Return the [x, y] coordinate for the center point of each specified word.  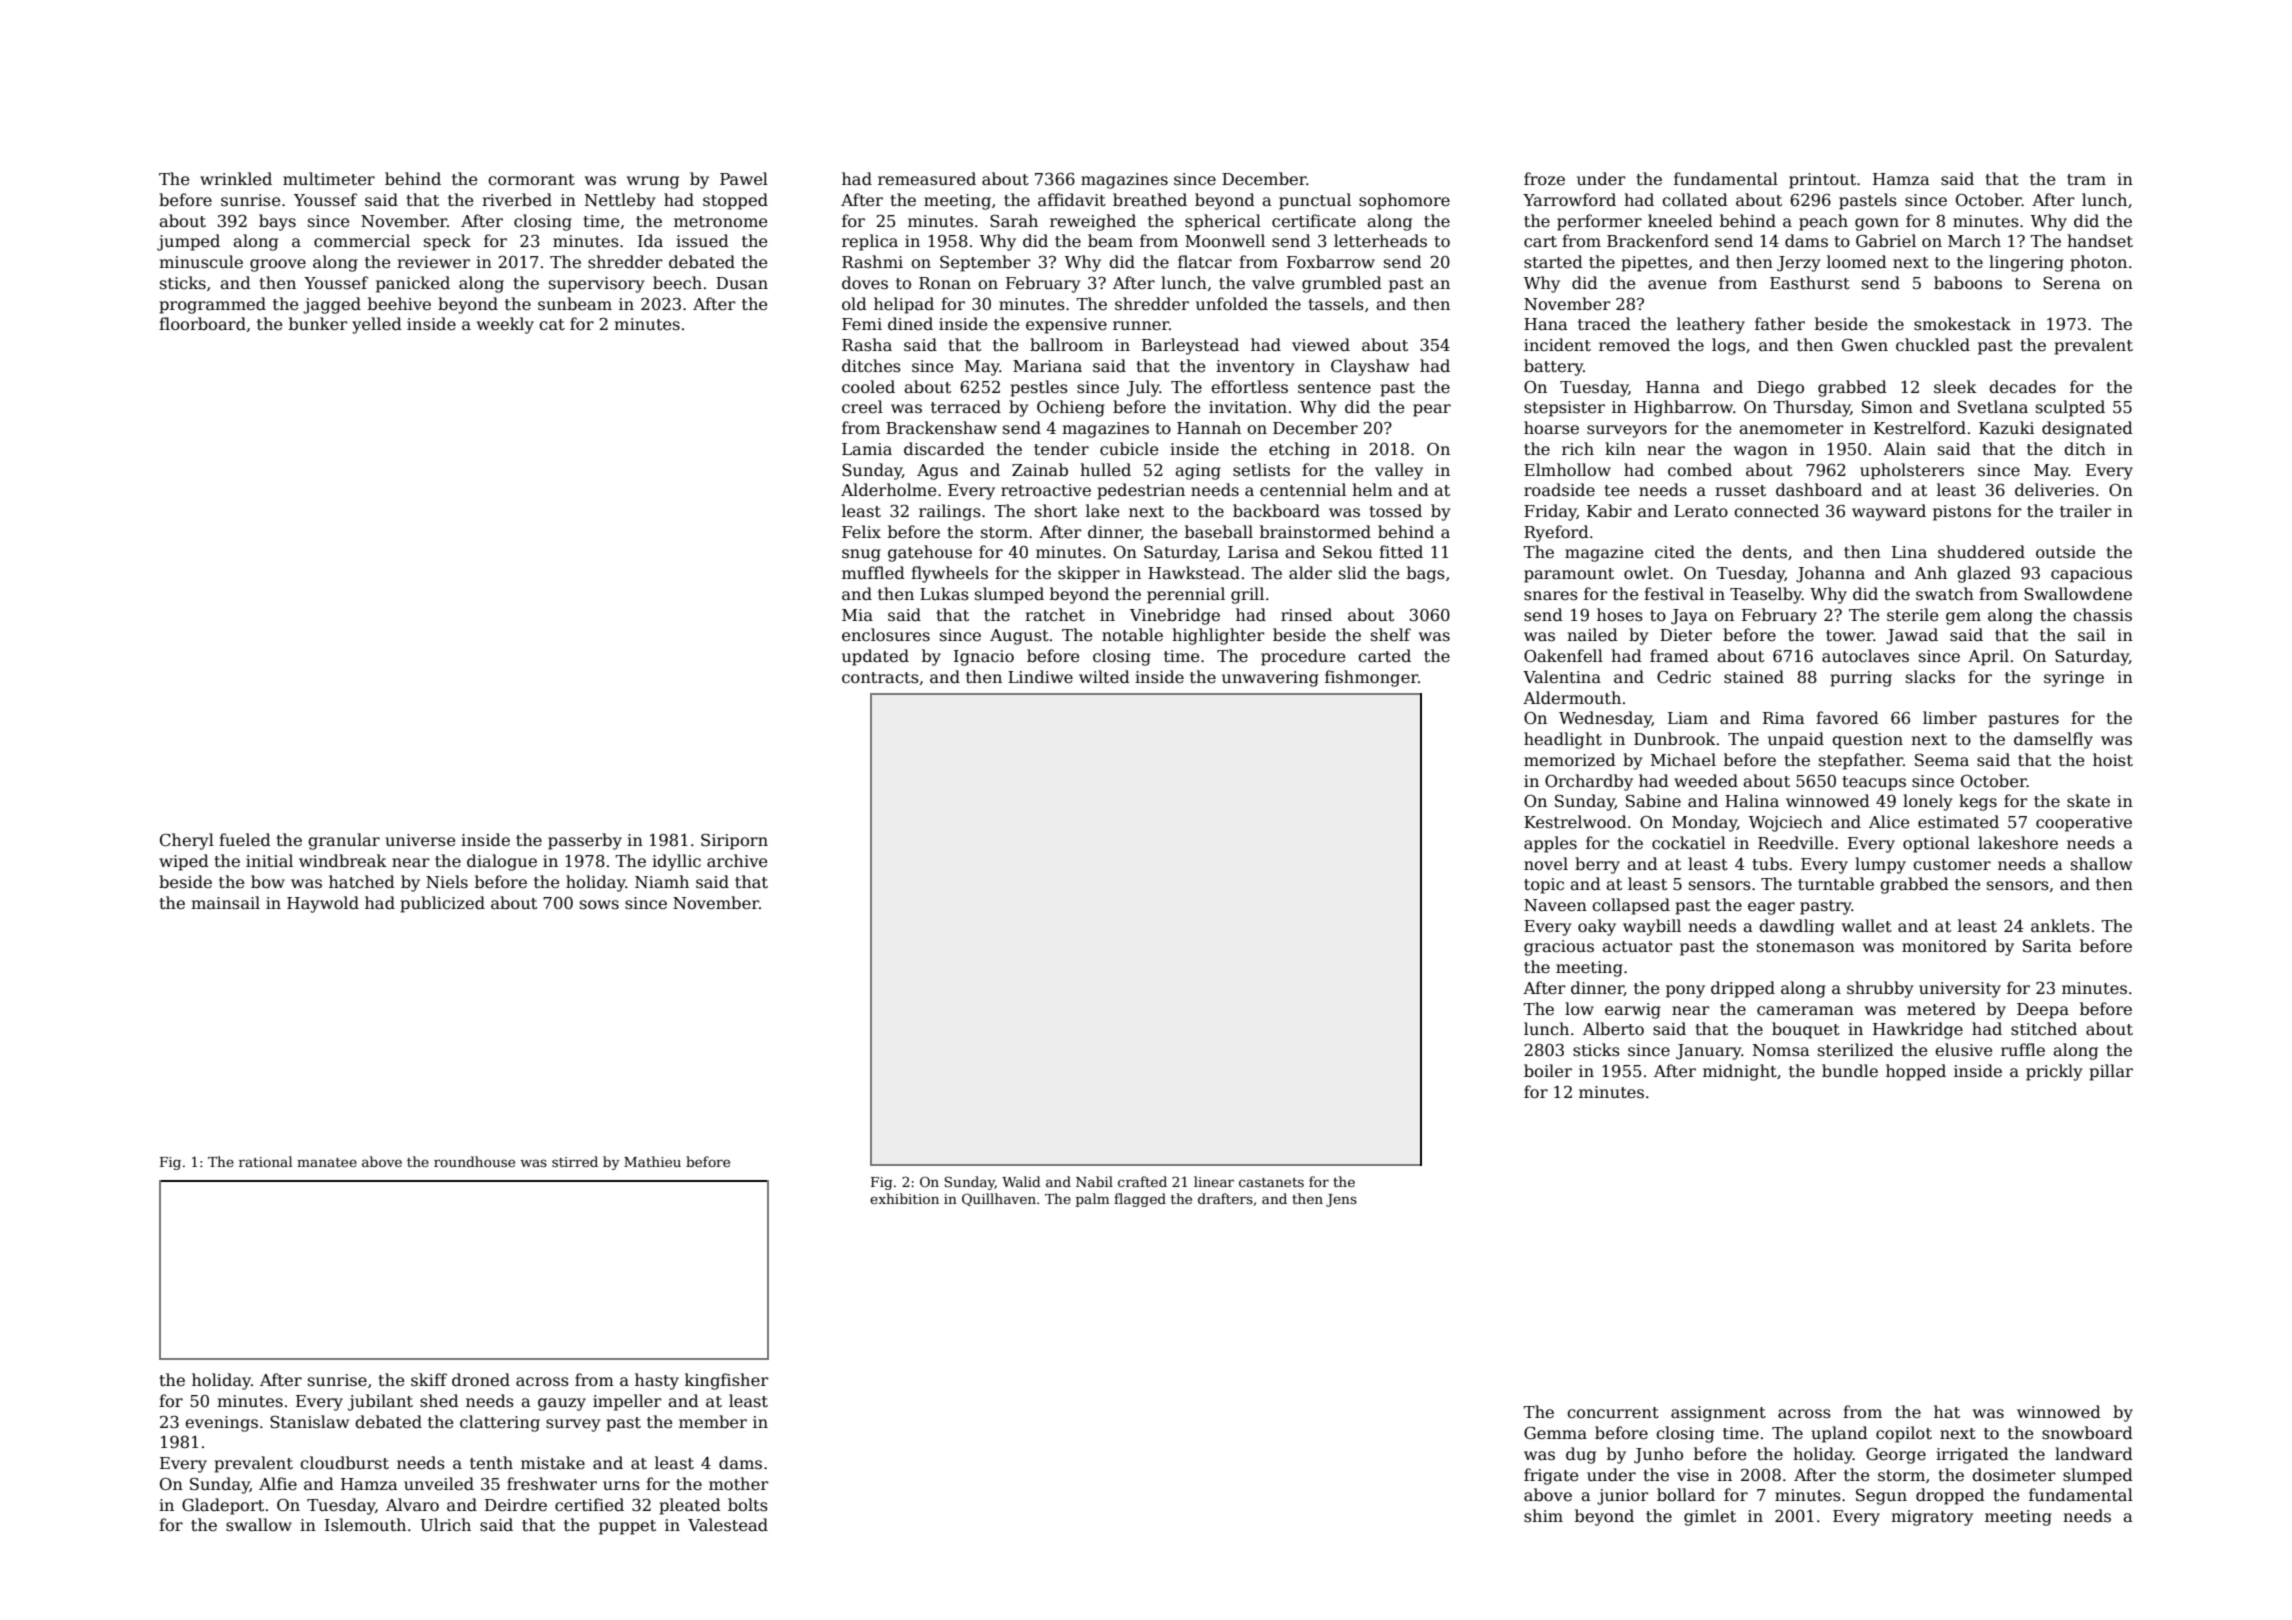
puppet [627, 1527]
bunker [318, 324]
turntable [1836, 884]
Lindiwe [1040, 677]
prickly [2054, 1072]
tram [2086, 179]
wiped [184, 862]
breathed [1150, 200]
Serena [2072, 283]
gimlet [1710, 1517]
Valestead [728, 1525]
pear [1432, 410]
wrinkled [236, 179]
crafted [1142, 1181]
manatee [327, 1162]
